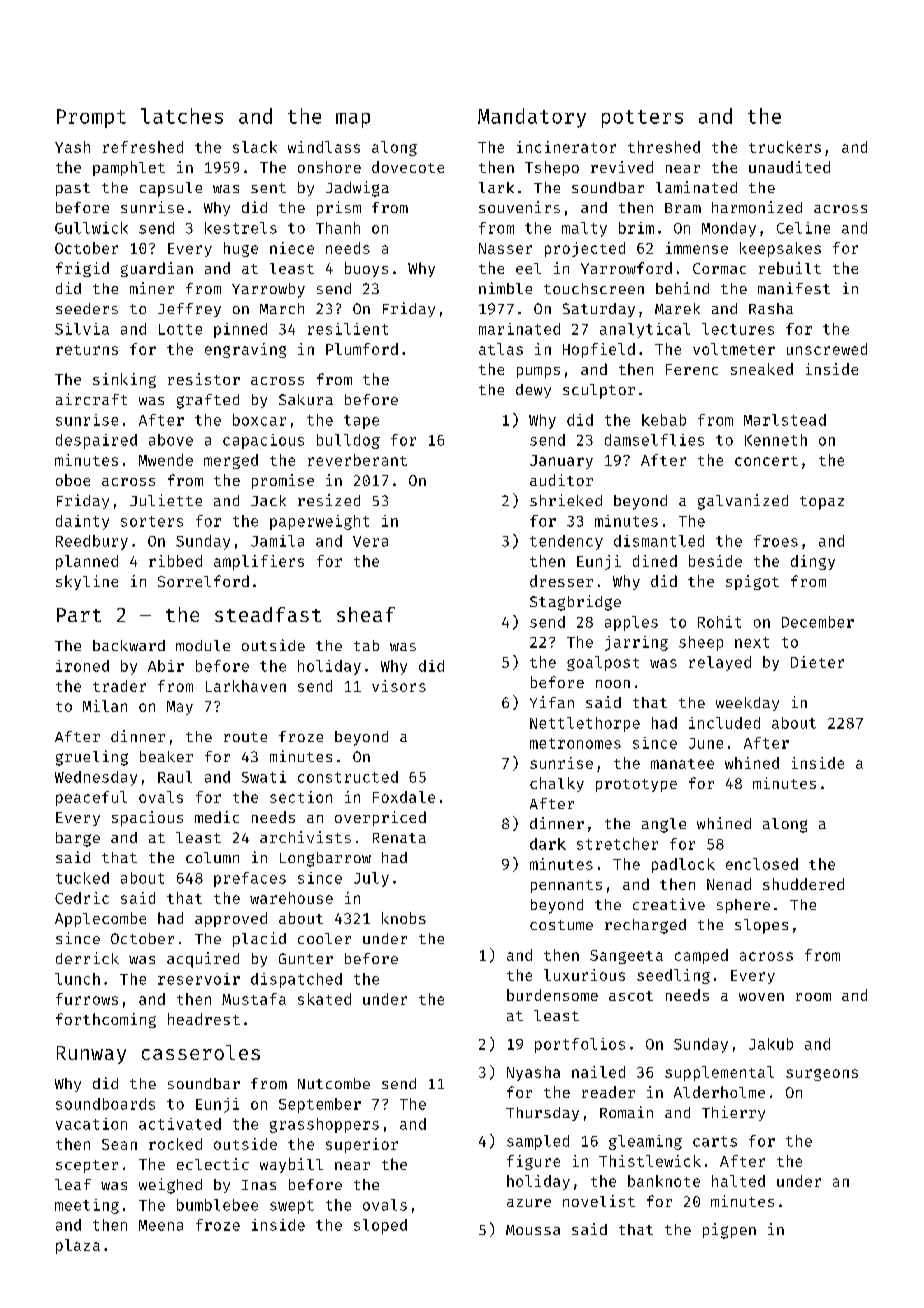 This screenshot has width=924, height=1308. I want to click on Mandatory, so click(532, 118).
